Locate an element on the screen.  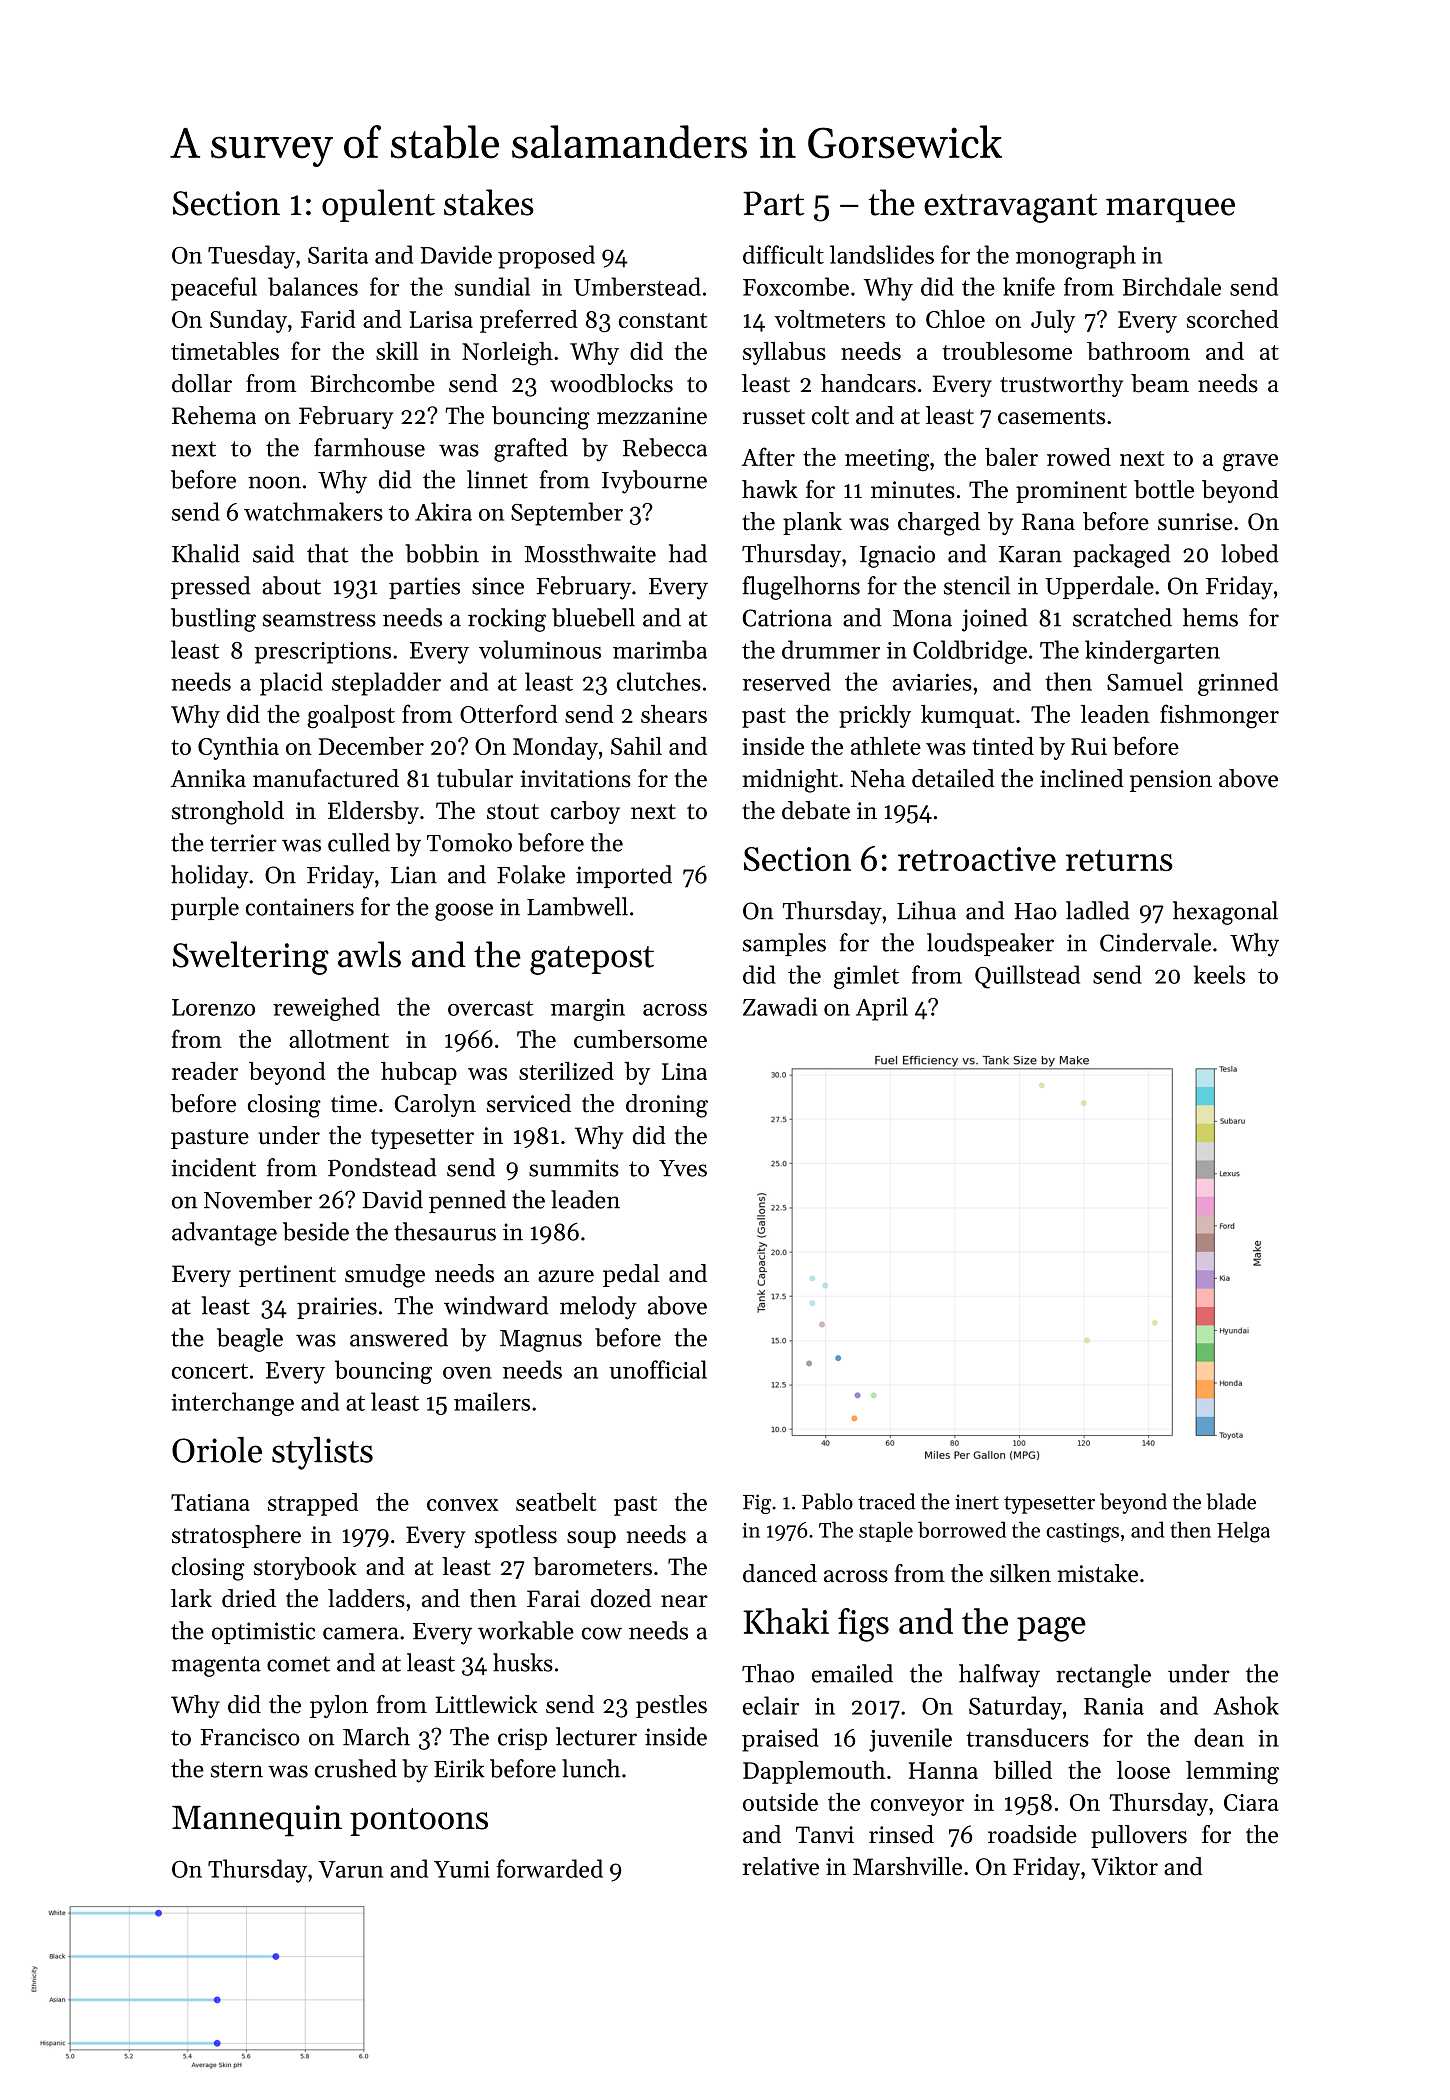
keels is located at coordinates (1219, 974).
